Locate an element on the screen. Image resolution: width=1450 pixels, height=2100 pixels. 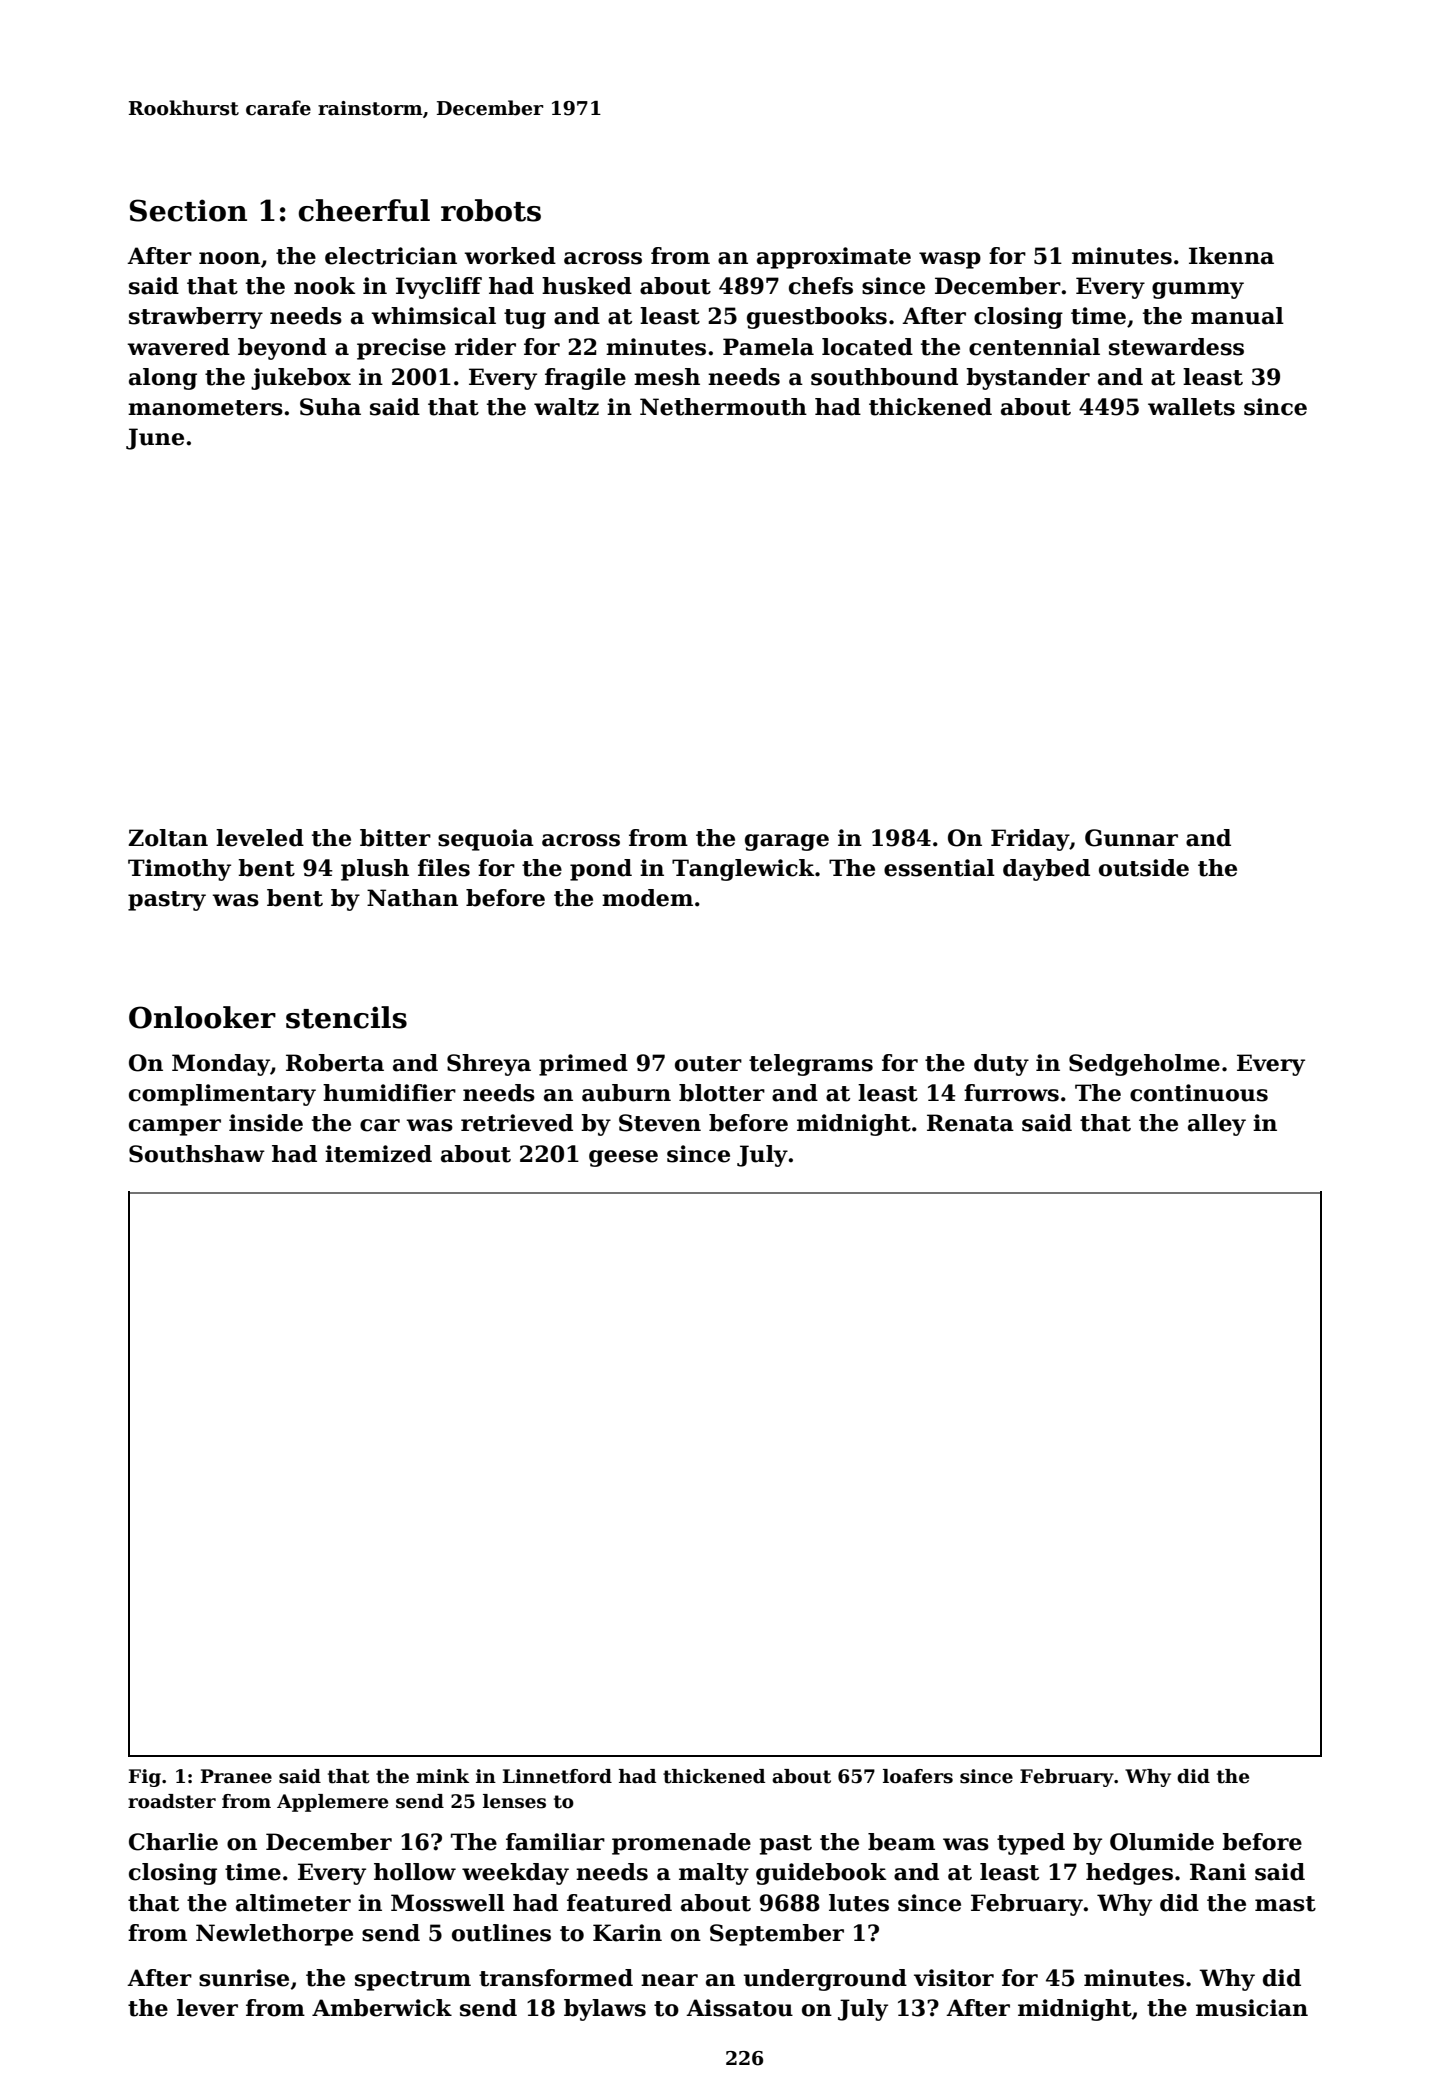
located is located at coordinates (867, 347).
